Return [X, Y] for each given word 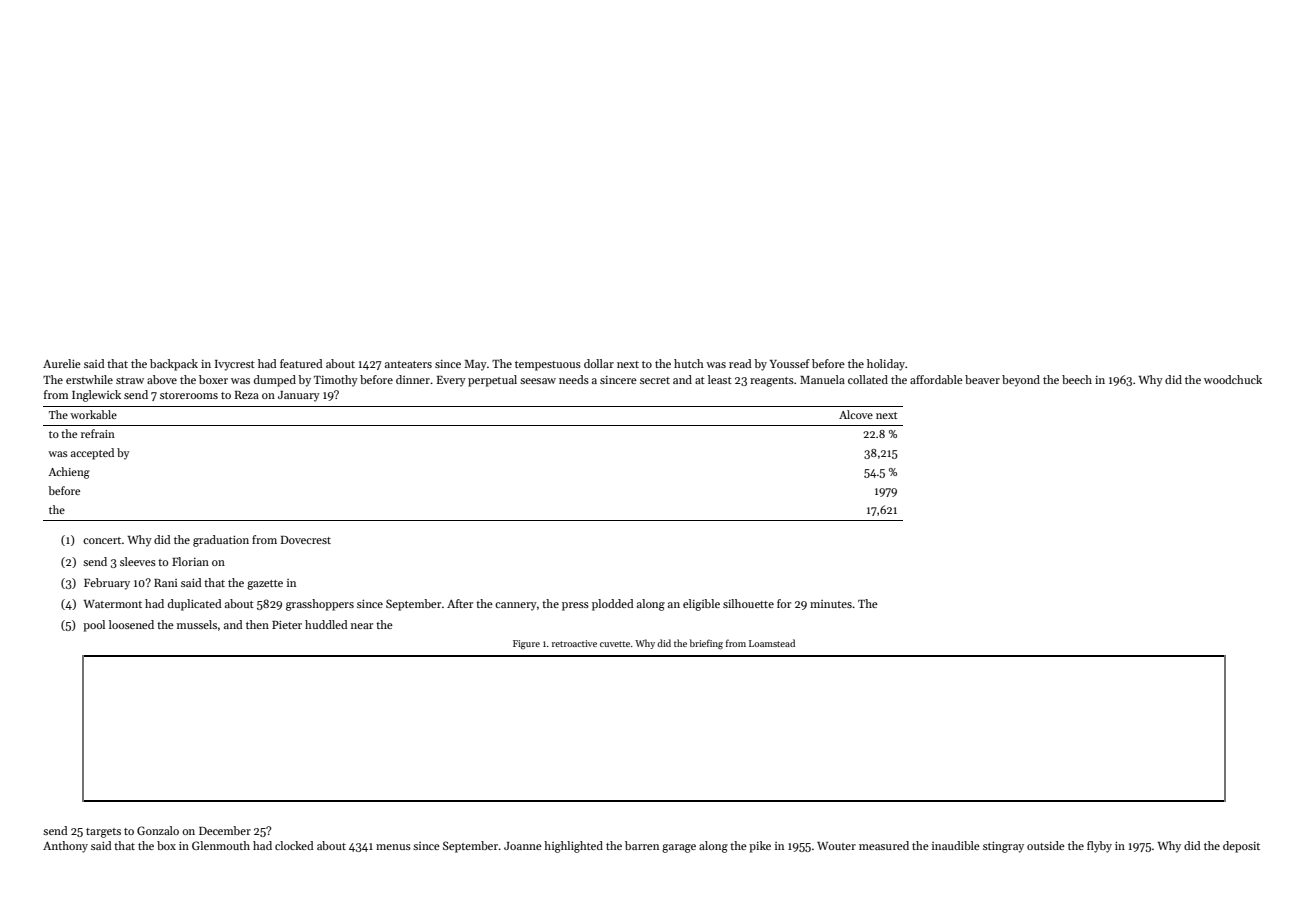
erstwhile [89, 379]
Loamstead [772, 643]
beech [1077, 379]
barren [642, 845]
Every [451, 381]
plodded [613, 605]
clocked [294, 845]
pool [94, 626]
